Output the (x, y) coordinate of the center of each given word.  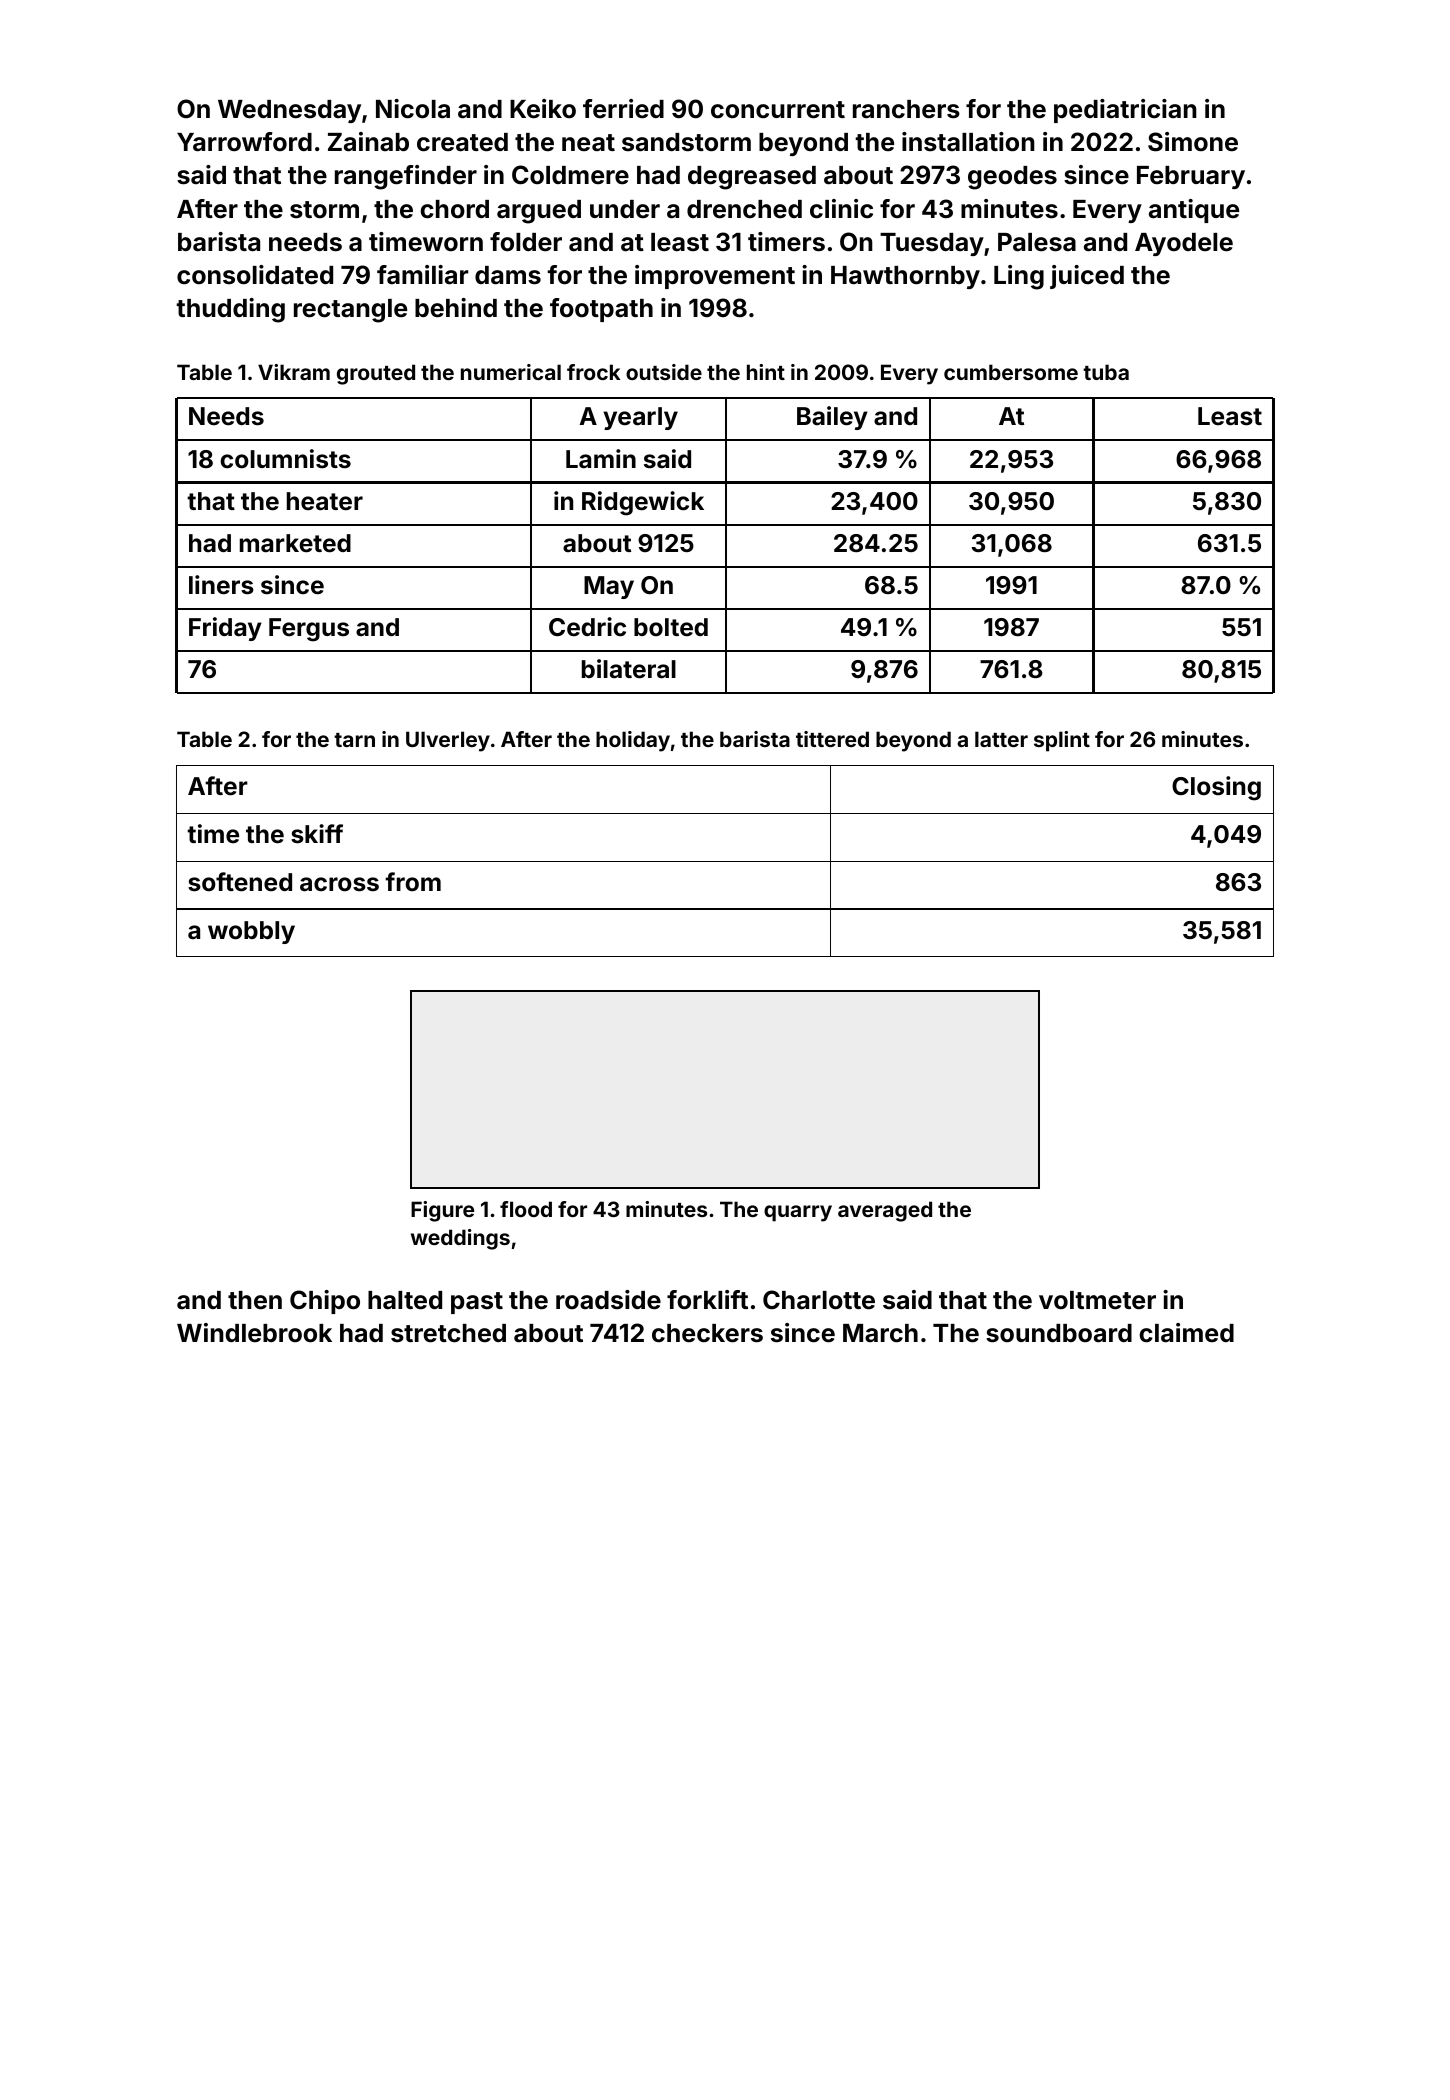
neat (588, 142)
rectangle (350, 311)
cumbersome (1011, 372)
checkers (707, 1333)
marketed (295, 543)
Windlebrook (254, 1333)
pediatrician (1125, 111)
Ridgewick (643, 503)
